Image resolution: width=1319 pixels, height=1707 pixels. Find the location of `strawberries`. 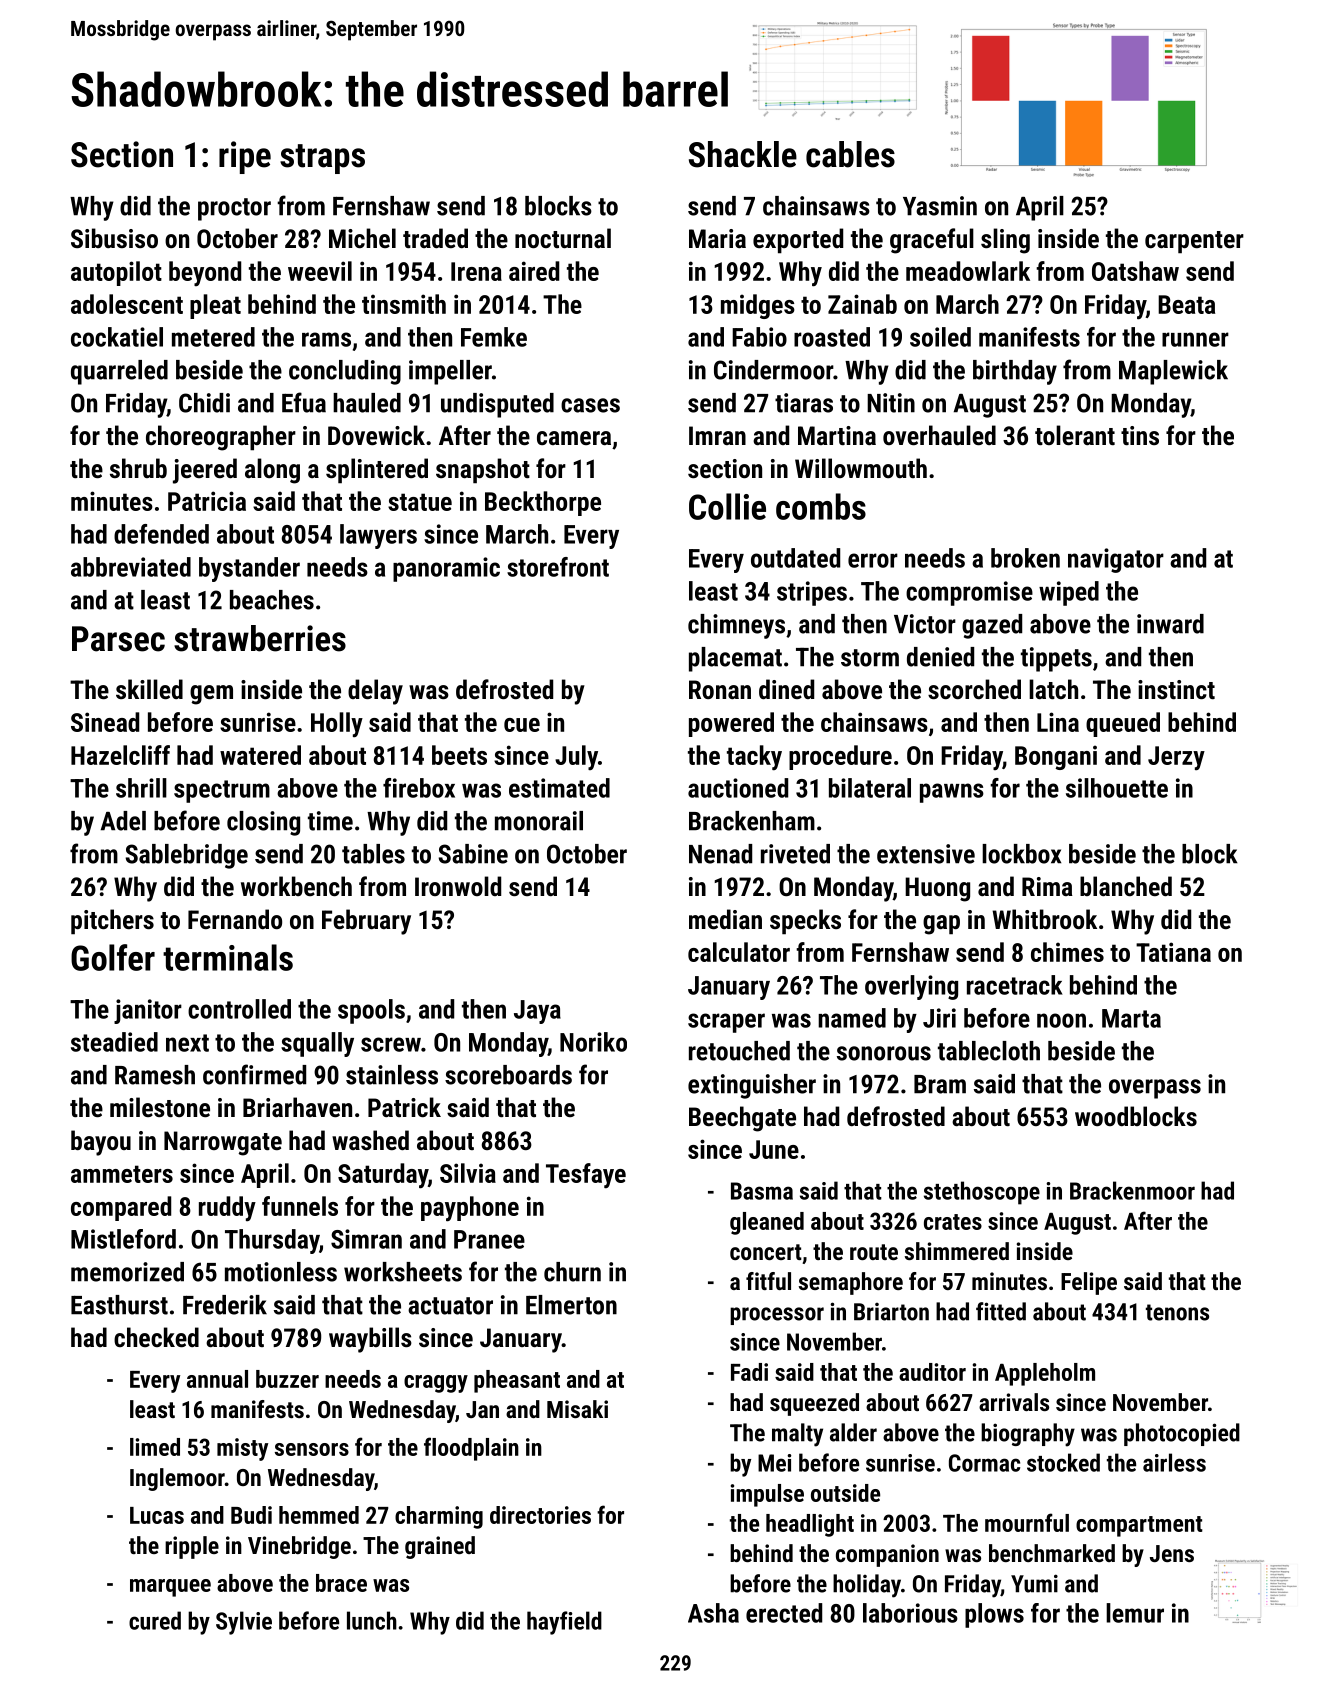

strawberries is located at coordinates (260, 638).
